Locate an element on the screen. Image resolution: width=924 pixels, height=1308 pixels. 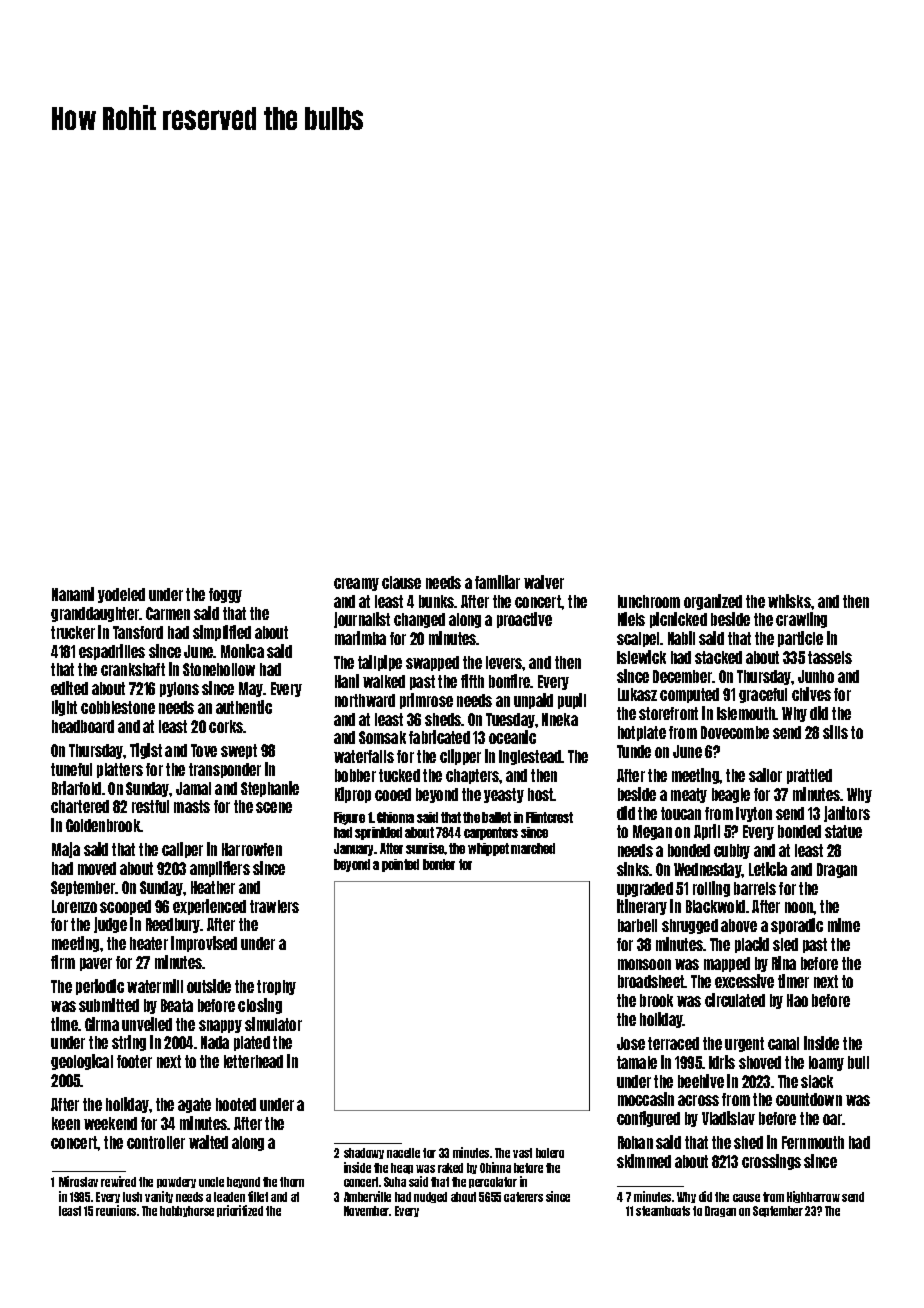
across is located at coordinates (698, 1100).
